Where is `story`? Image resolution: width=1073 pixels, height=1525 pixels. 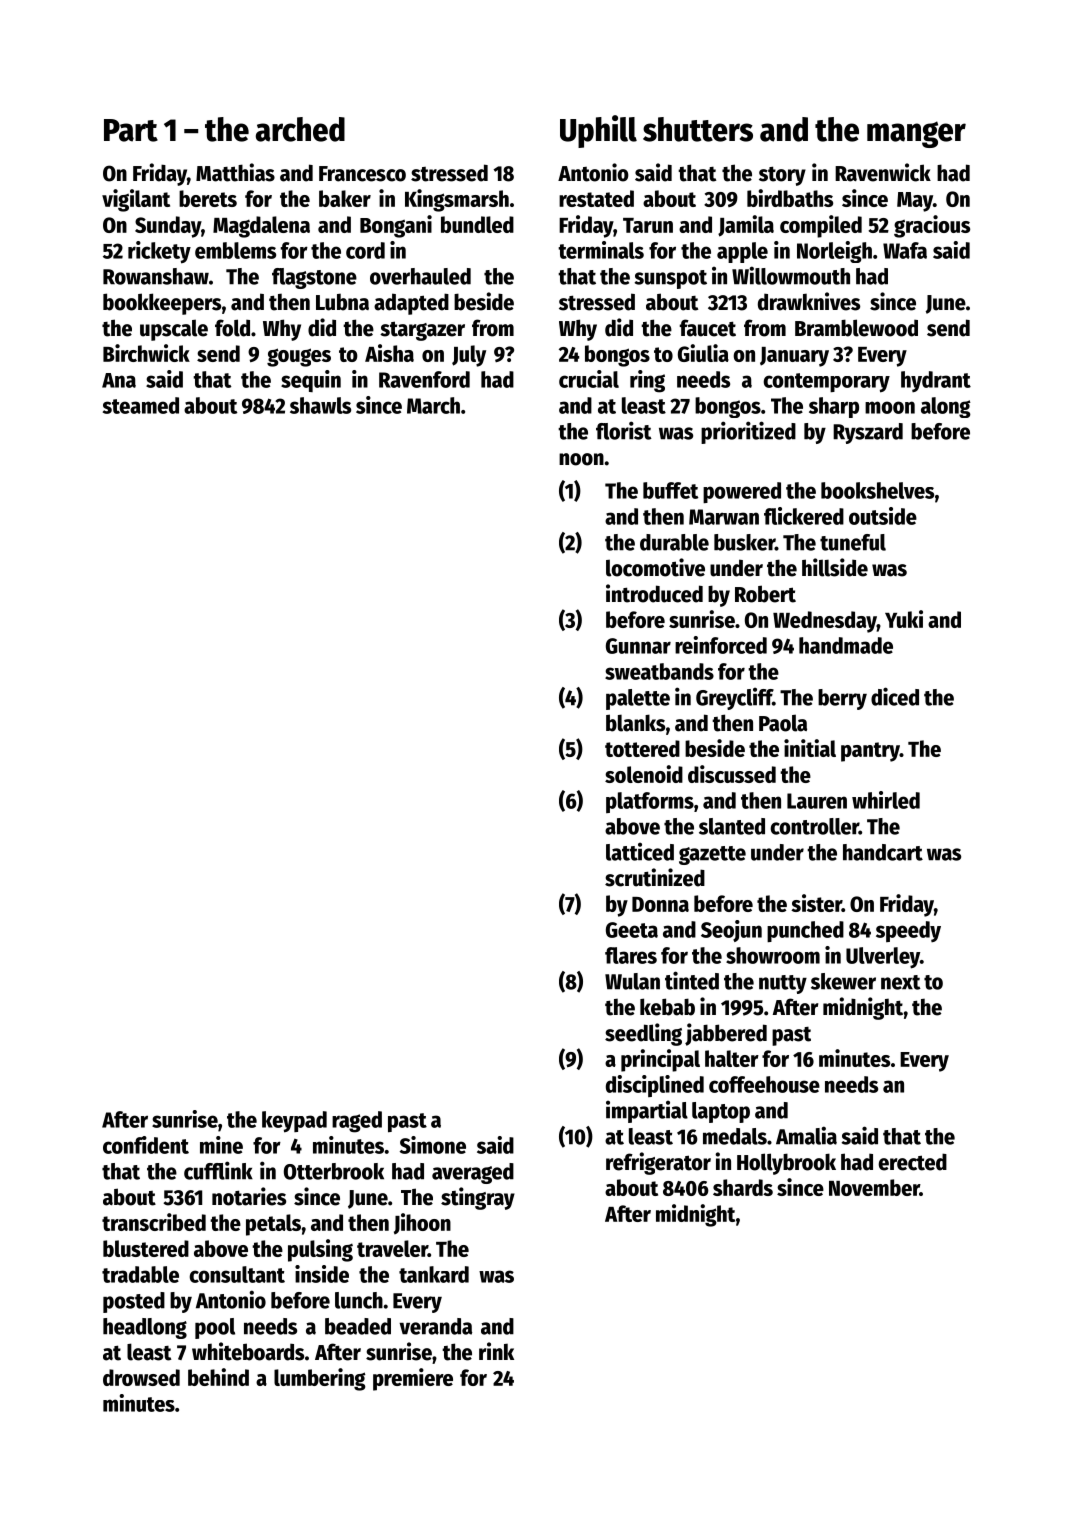 story is located at coordinates (782, 176).
